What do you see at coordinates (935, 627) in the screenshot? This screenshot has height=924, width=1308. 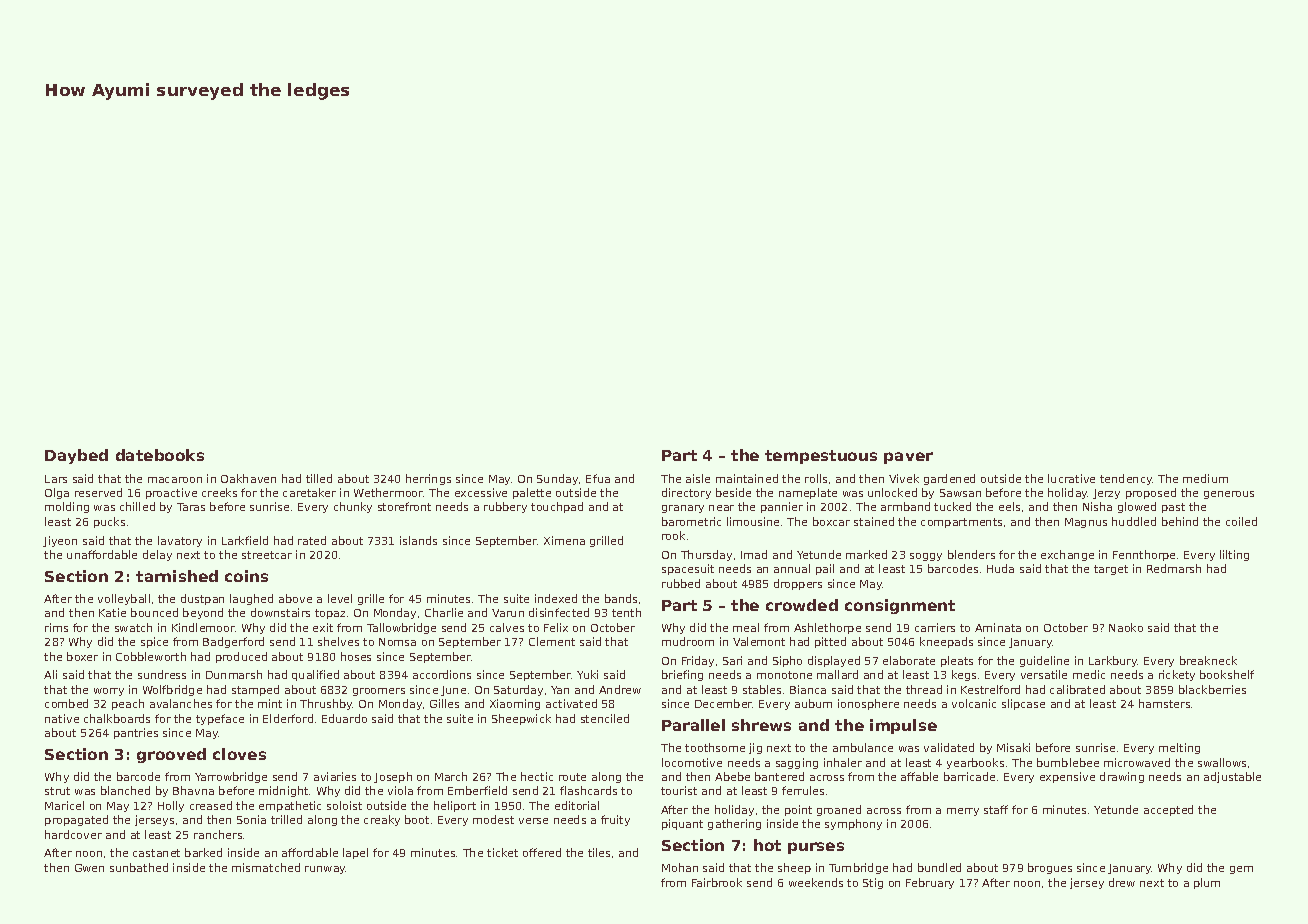 I see `carriers` at bounding box center [935, 627].
